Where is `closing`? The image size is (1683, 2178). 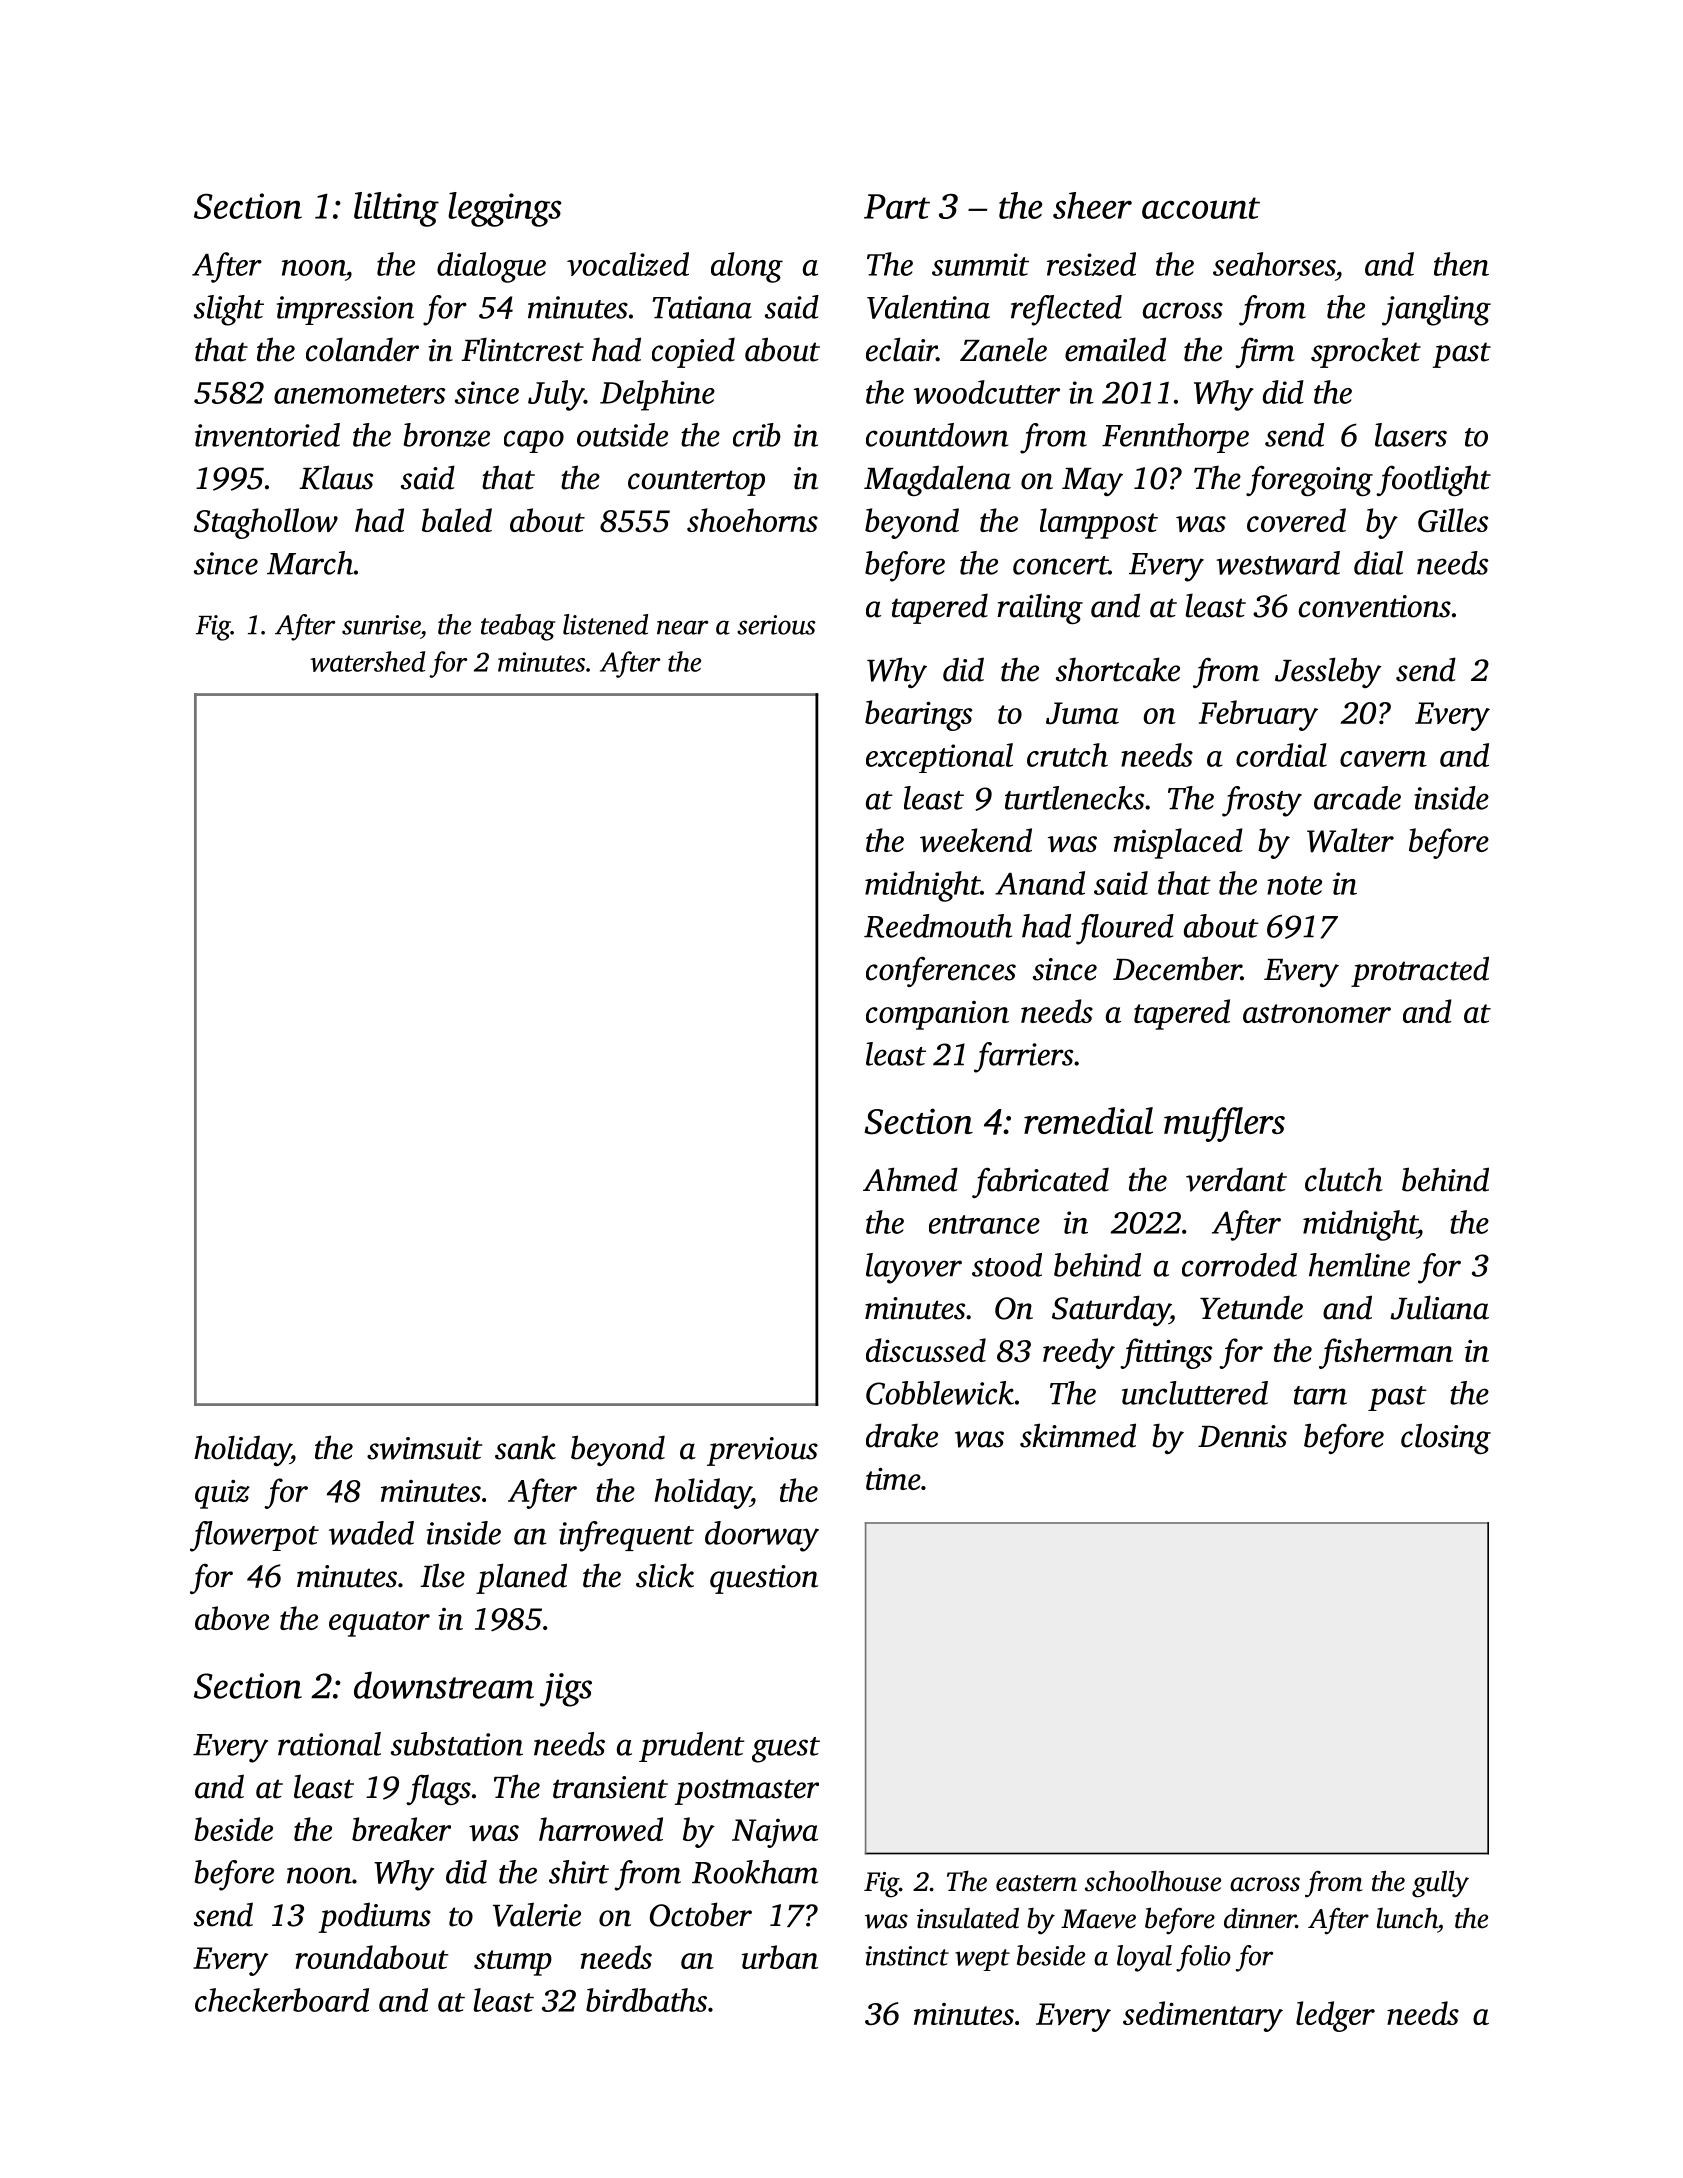 closing is located at coordinates (1446, 1438).
